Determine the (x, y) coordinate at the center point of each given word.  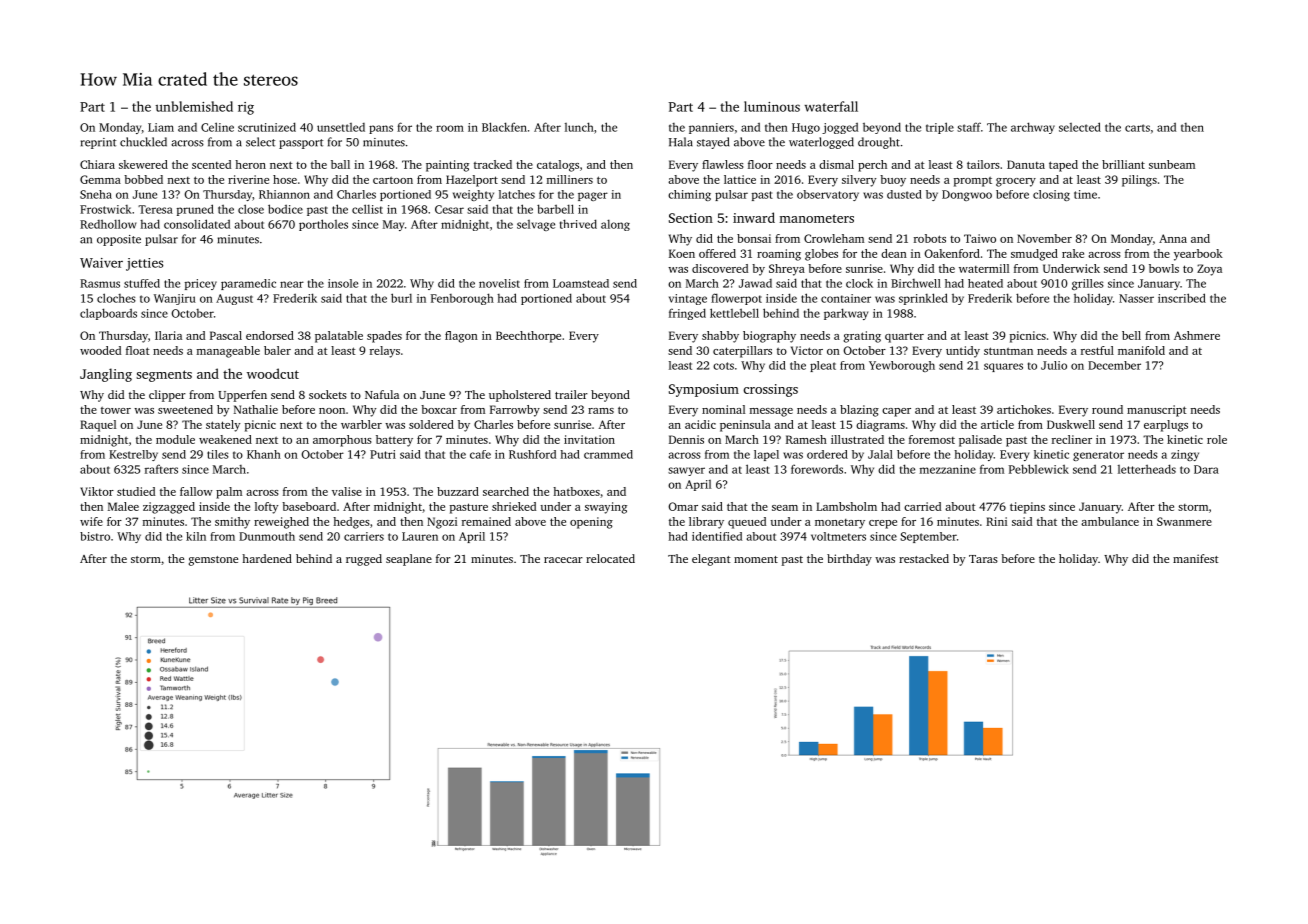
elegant (711, 560)
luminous (772, 106)
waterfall (831, 106)
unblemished (194, 106)
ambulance (1110, 521)
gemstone (213, 561)
